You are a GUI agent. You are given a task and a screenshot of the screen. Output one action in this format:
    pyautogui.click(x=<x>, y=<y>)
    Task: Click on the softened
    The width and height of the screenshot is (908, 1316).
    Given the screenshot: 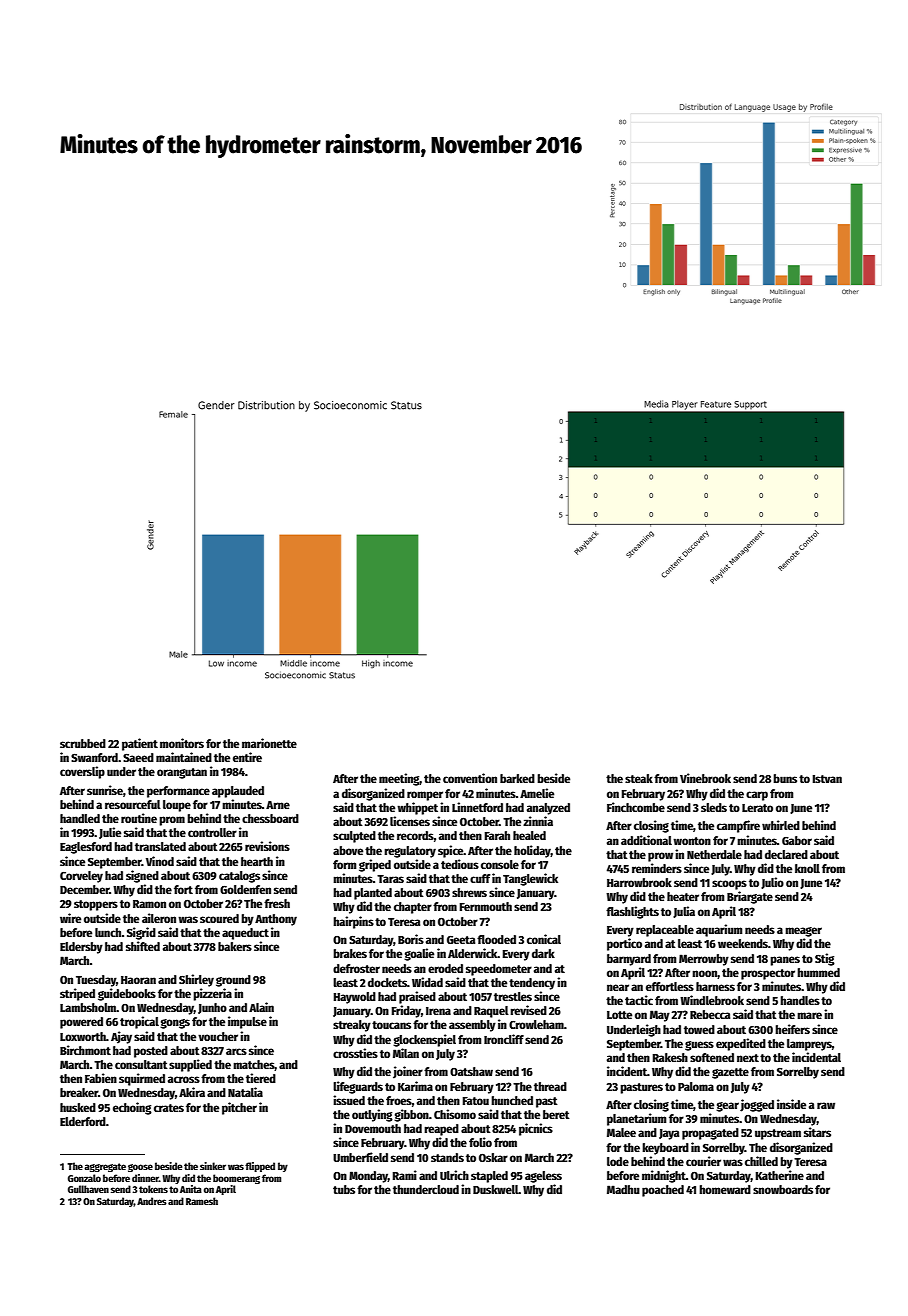 What is the action you would take?
    pyautogui.click(x=712, y=1057)
